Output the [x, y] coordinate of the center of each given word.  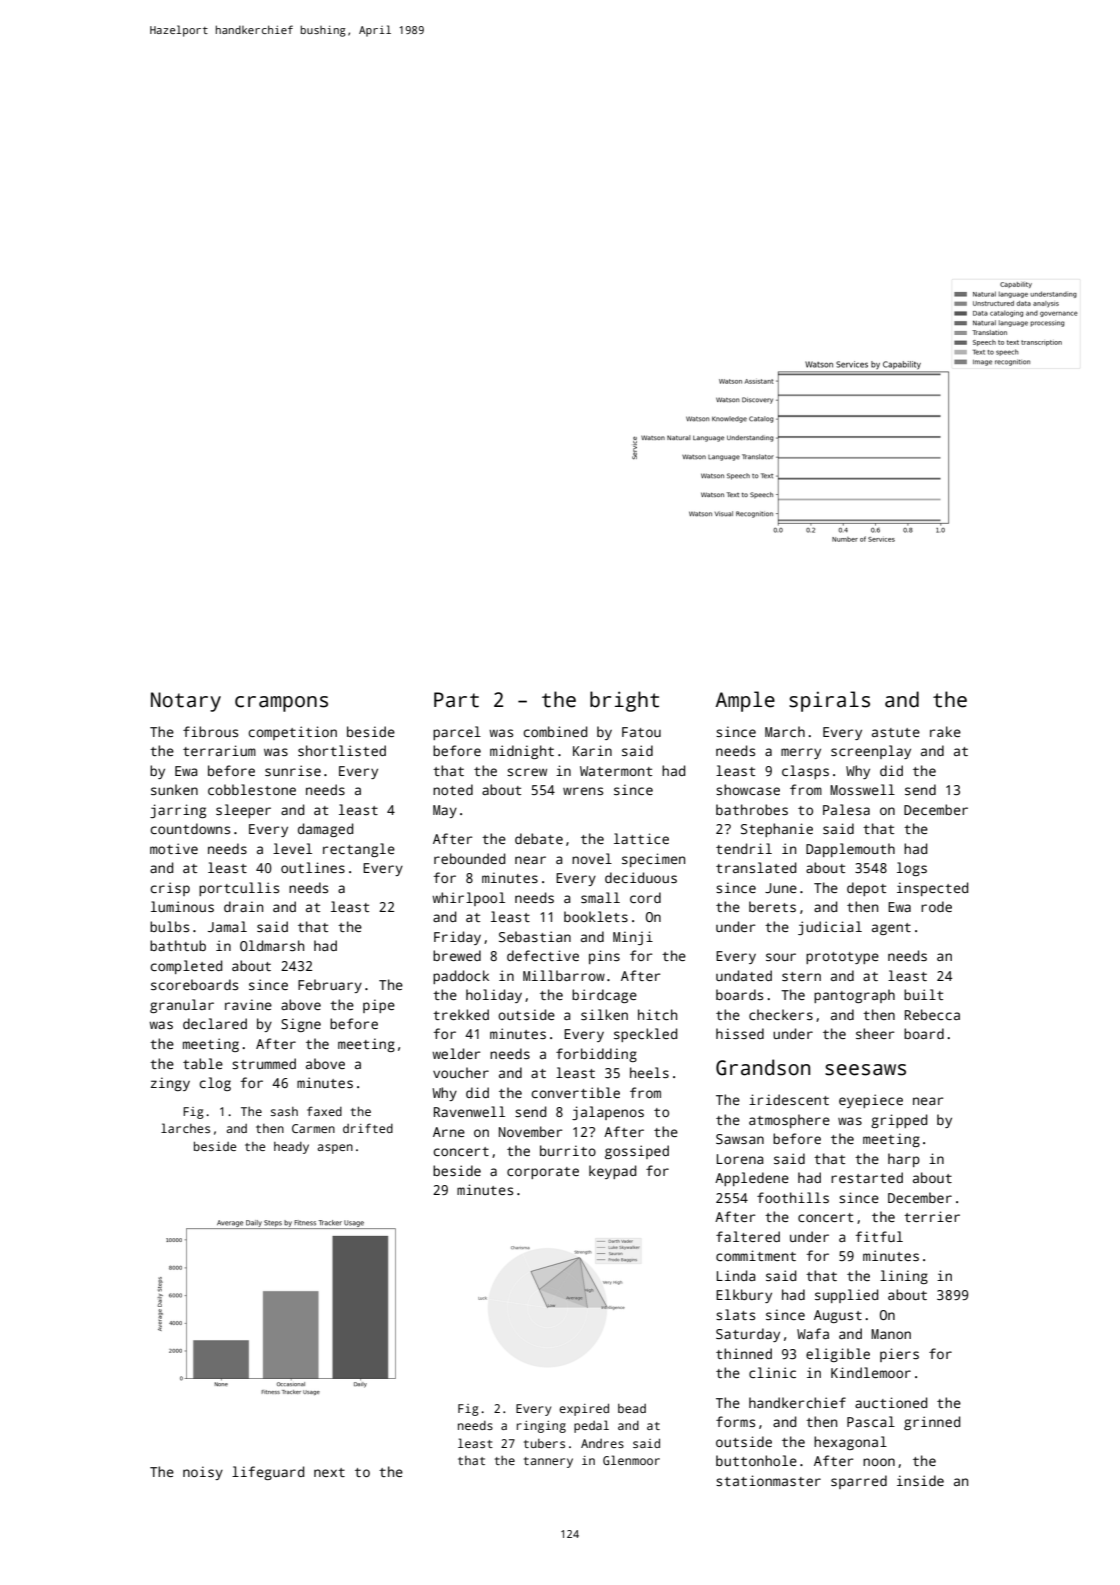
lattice [641, 838]
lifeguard [268, 1473]
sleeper [243, 811]
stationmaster [768, 1480]
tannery [548, 1462]
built [923, 994]
